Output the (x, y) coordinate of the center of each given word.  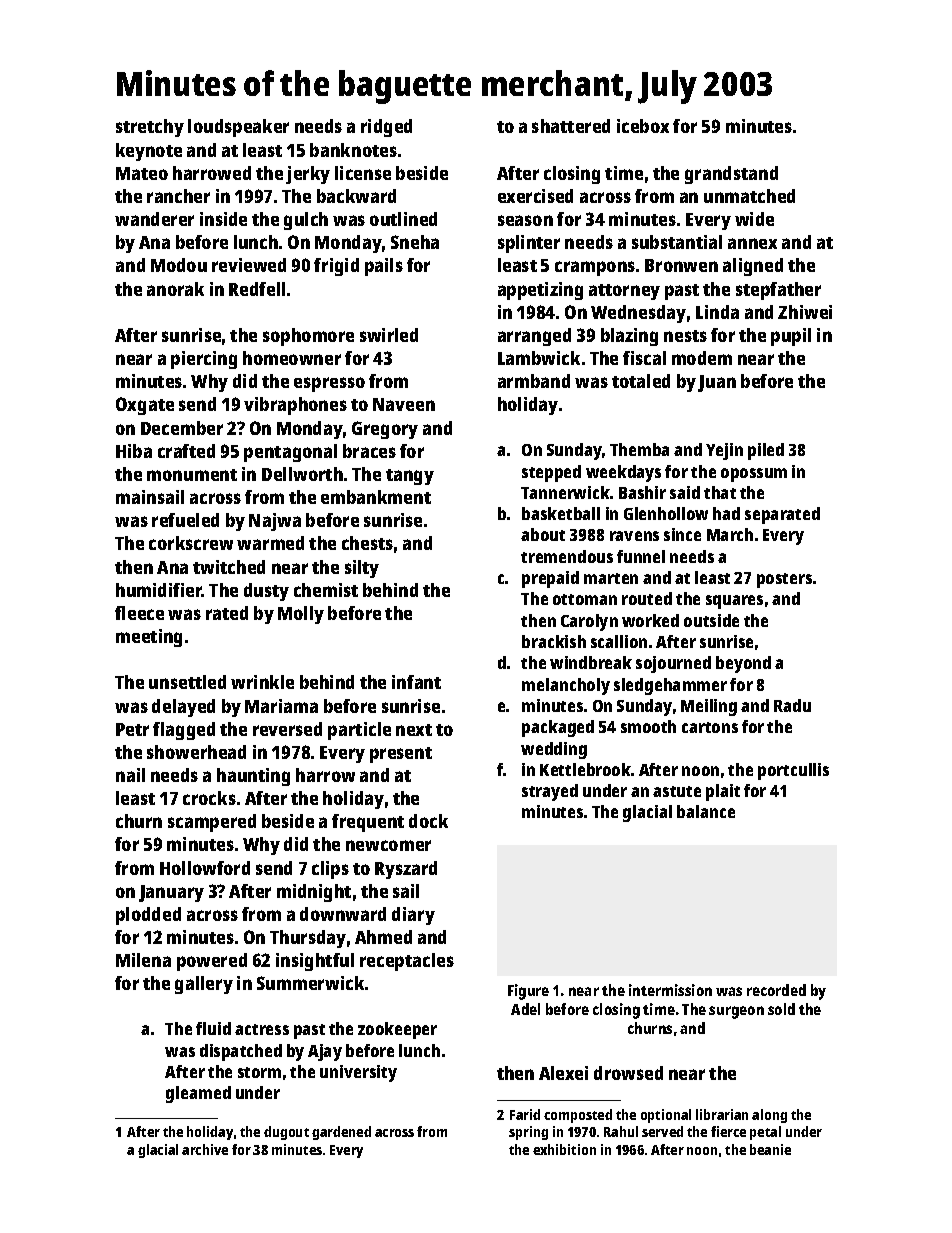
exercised (535, 196)
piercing (204, 360)
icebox (643, 126)
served (662, 1131)
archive (205, 1149)
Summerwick (310, 983)
